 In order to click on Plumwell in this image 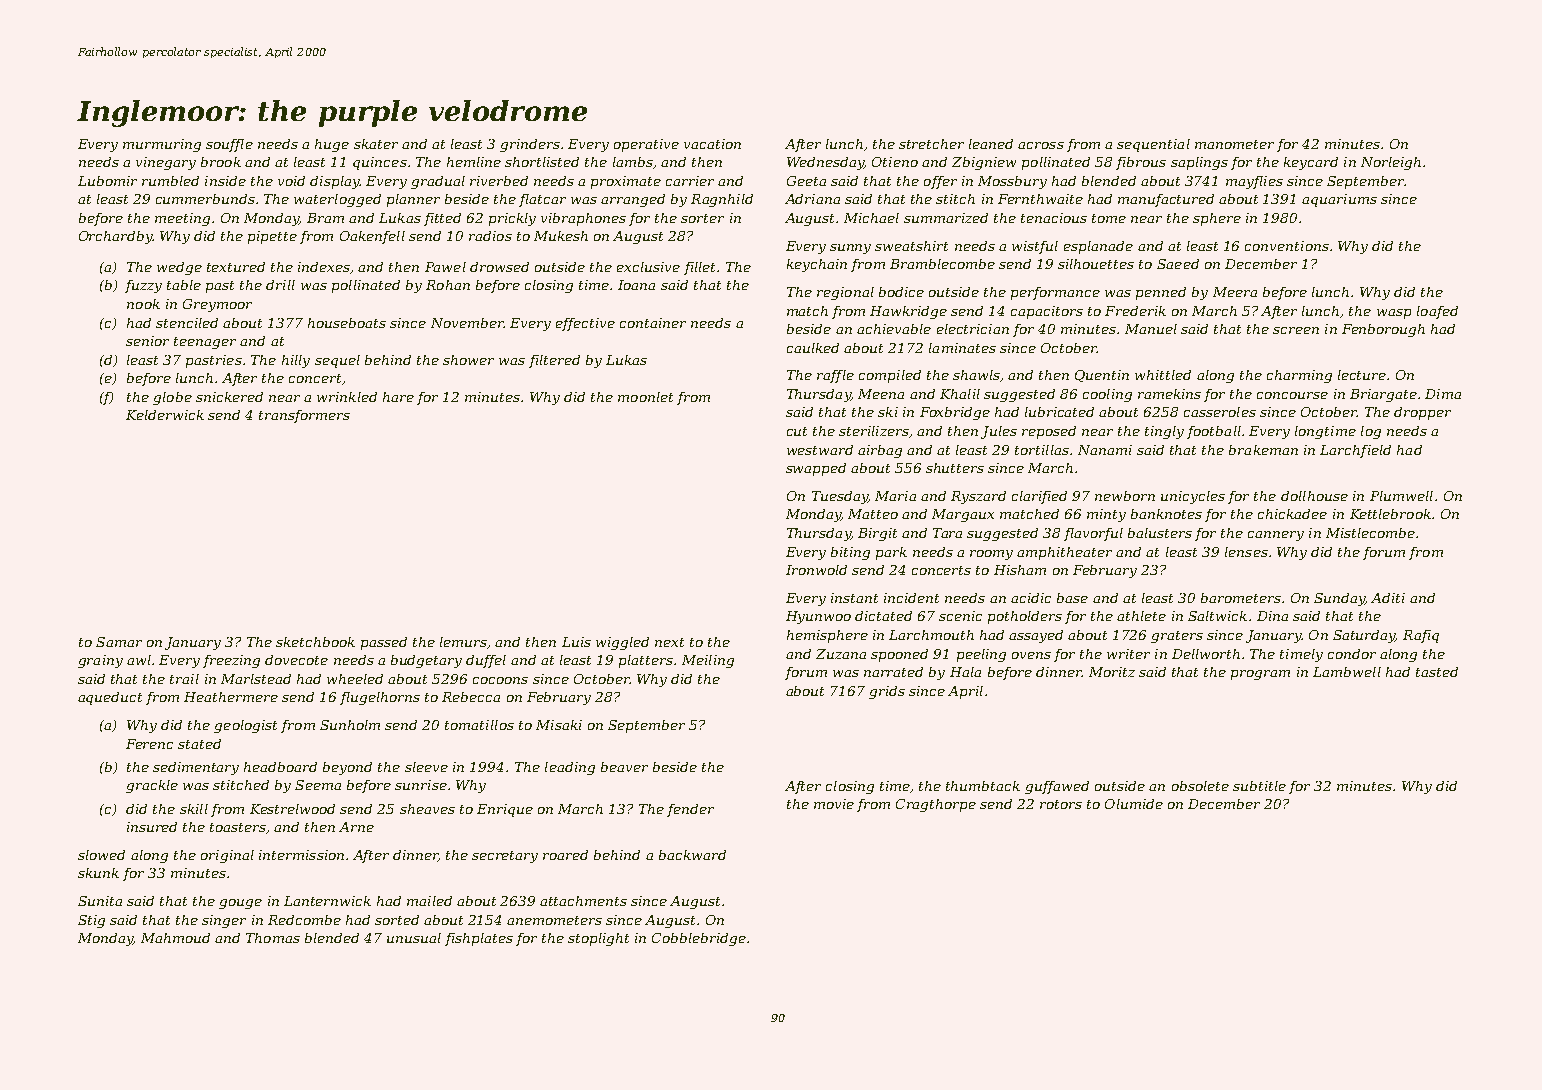, I will do `click(1401, 496)`.
